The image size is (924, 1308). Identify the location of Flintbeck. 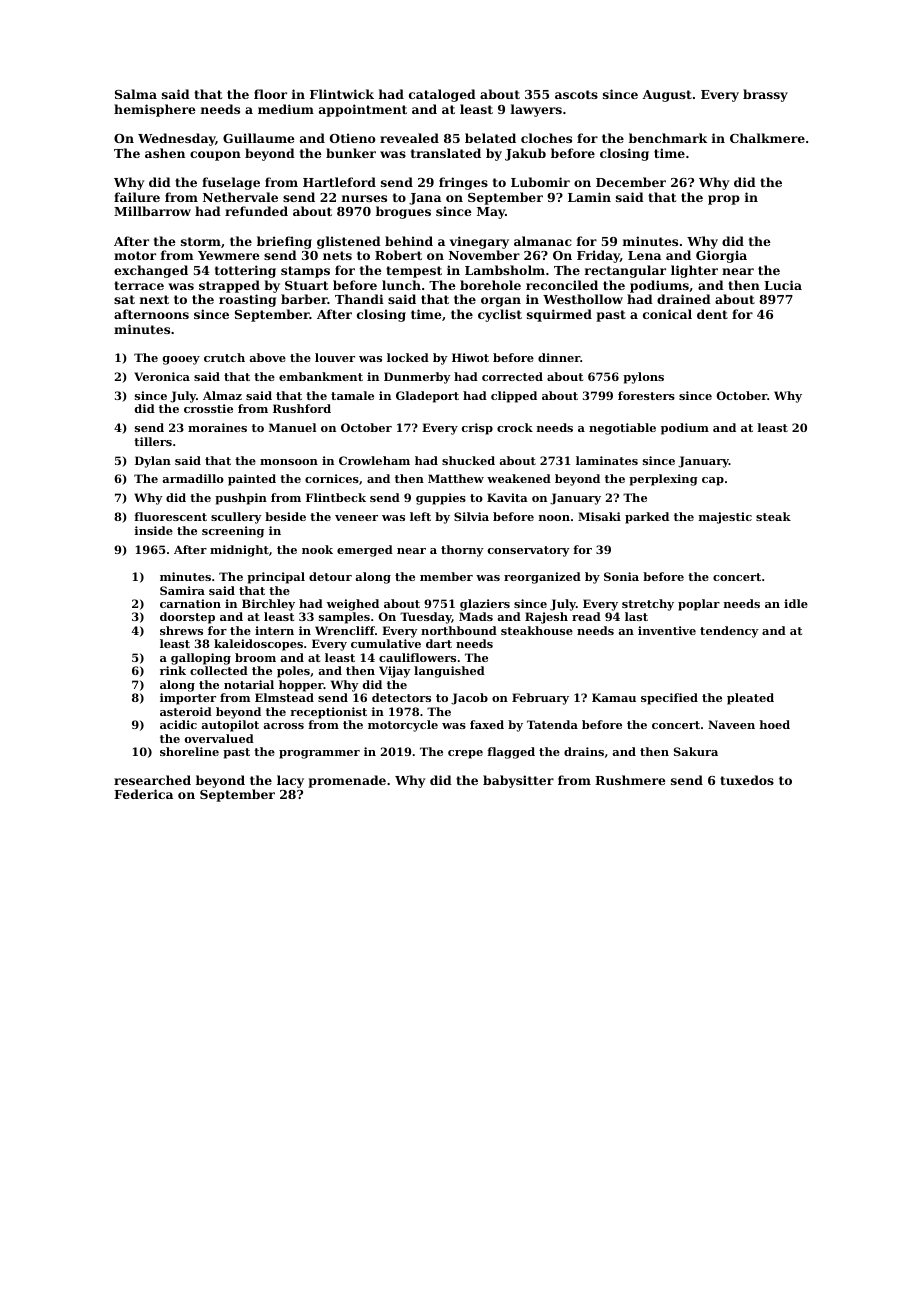
(336, 497).
